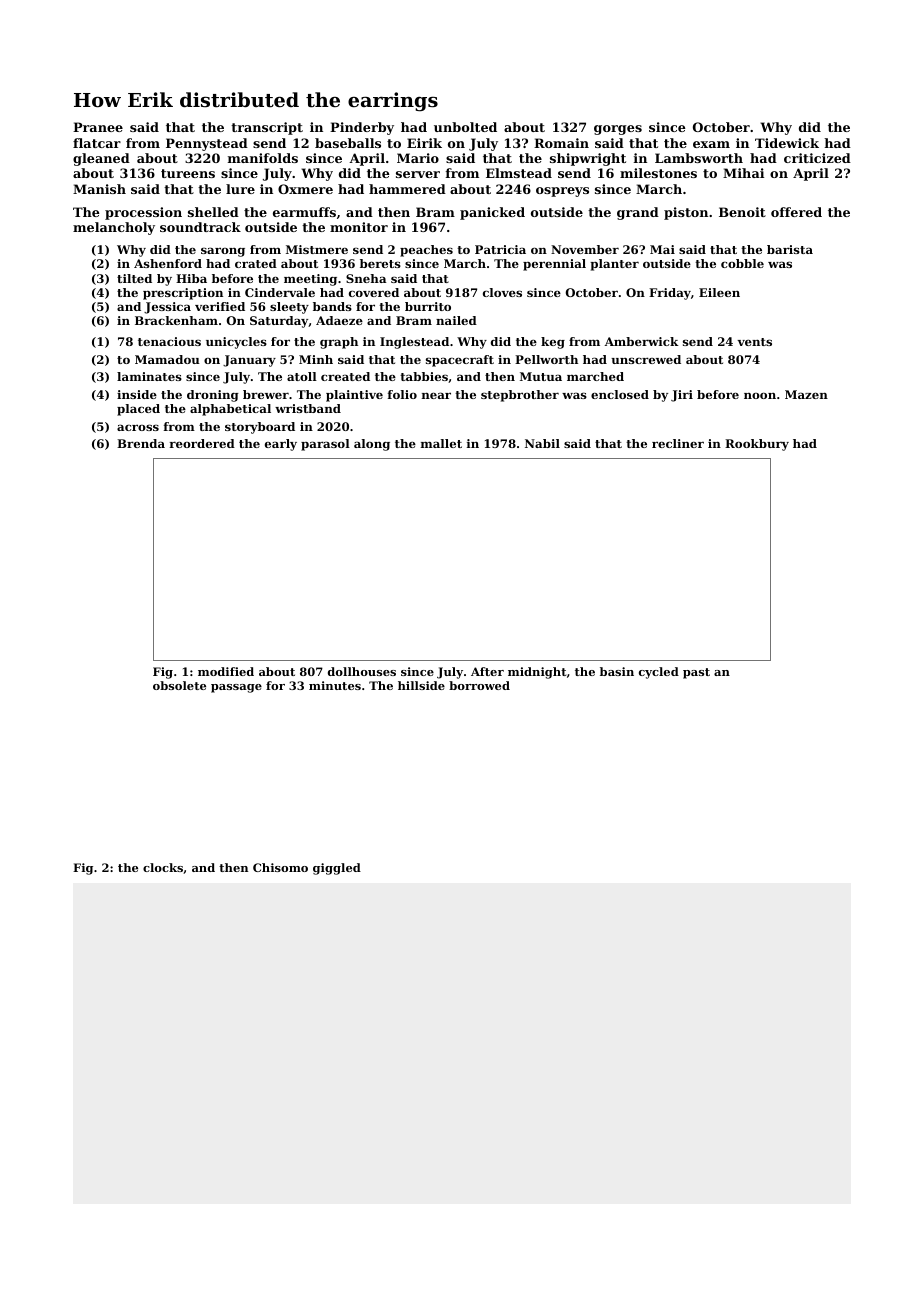 The image size is (924, 1308). Describe the element at coordinates (226, 671) in the screenshot. I see `modified` at that location.
